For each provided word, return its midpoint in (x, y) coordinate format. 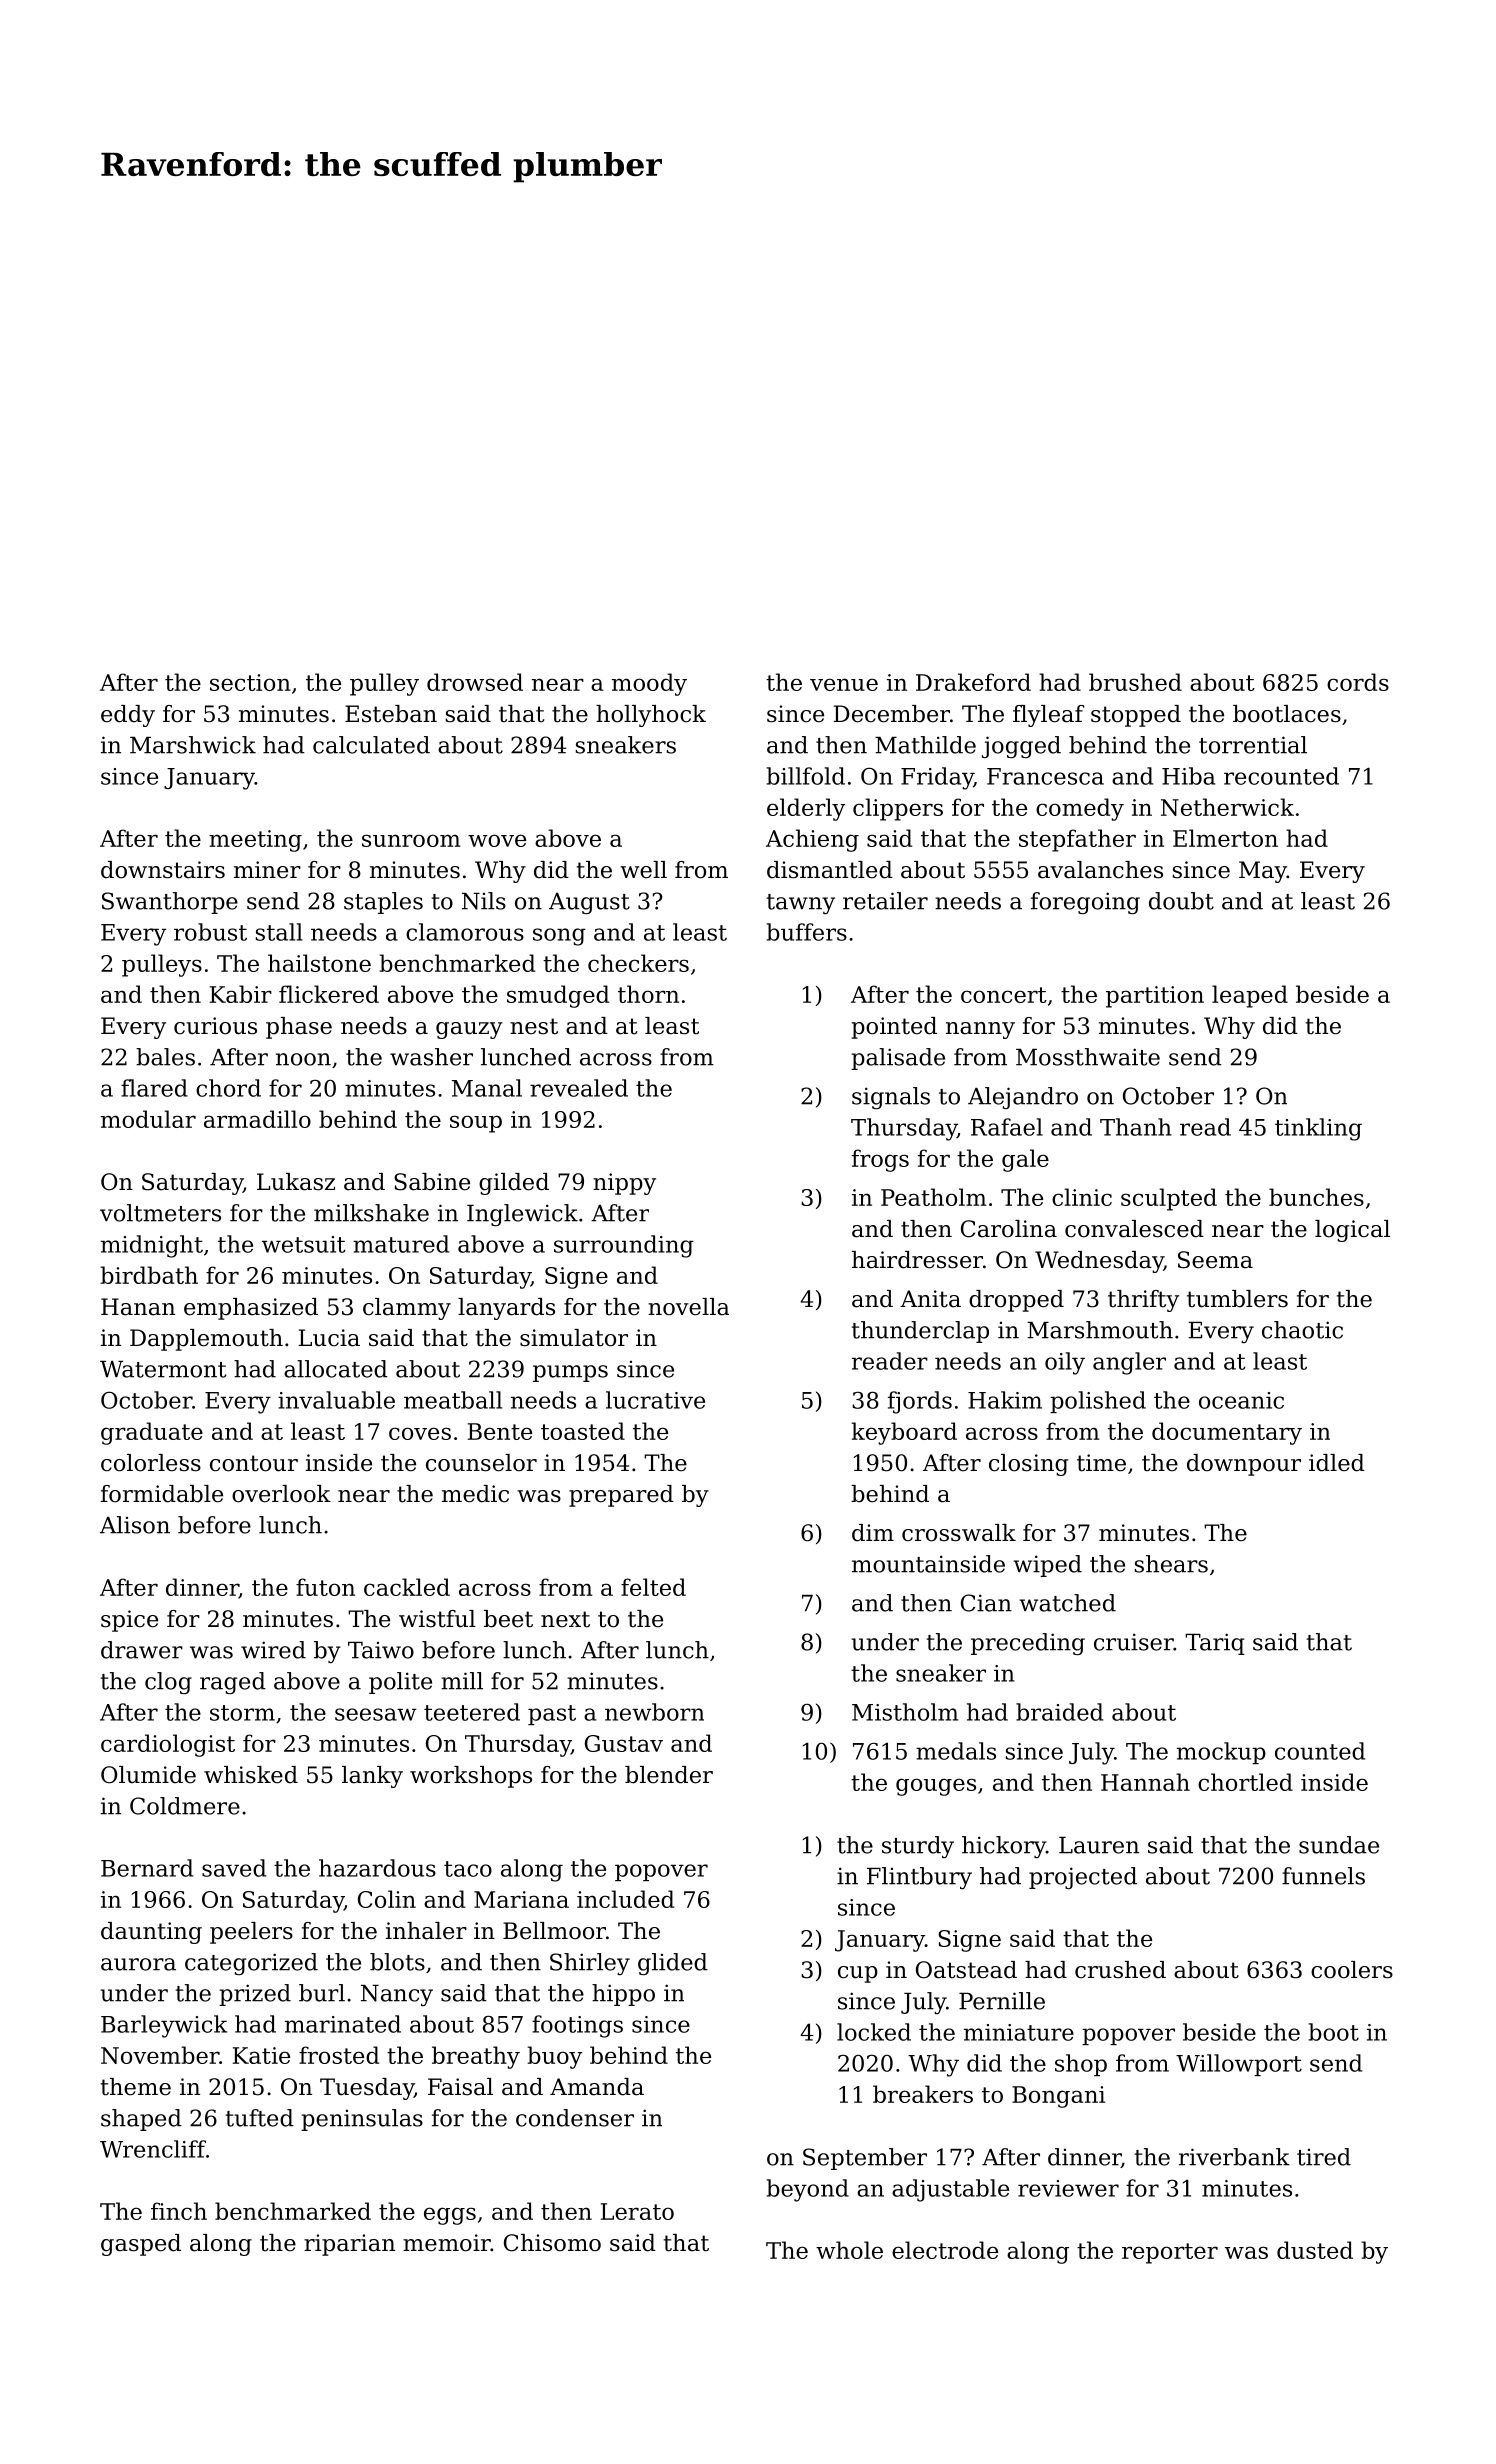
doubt (1181, 901)
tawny (801, 904)
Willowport (1239, 2065)
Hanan (138, 1307)
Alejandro (1023, 1098)
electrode (945, 2250)
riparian (349, 2245)
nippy (624, 1184)
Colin (387, 1899)
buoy (554, 2057)
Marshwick (193, 745)
